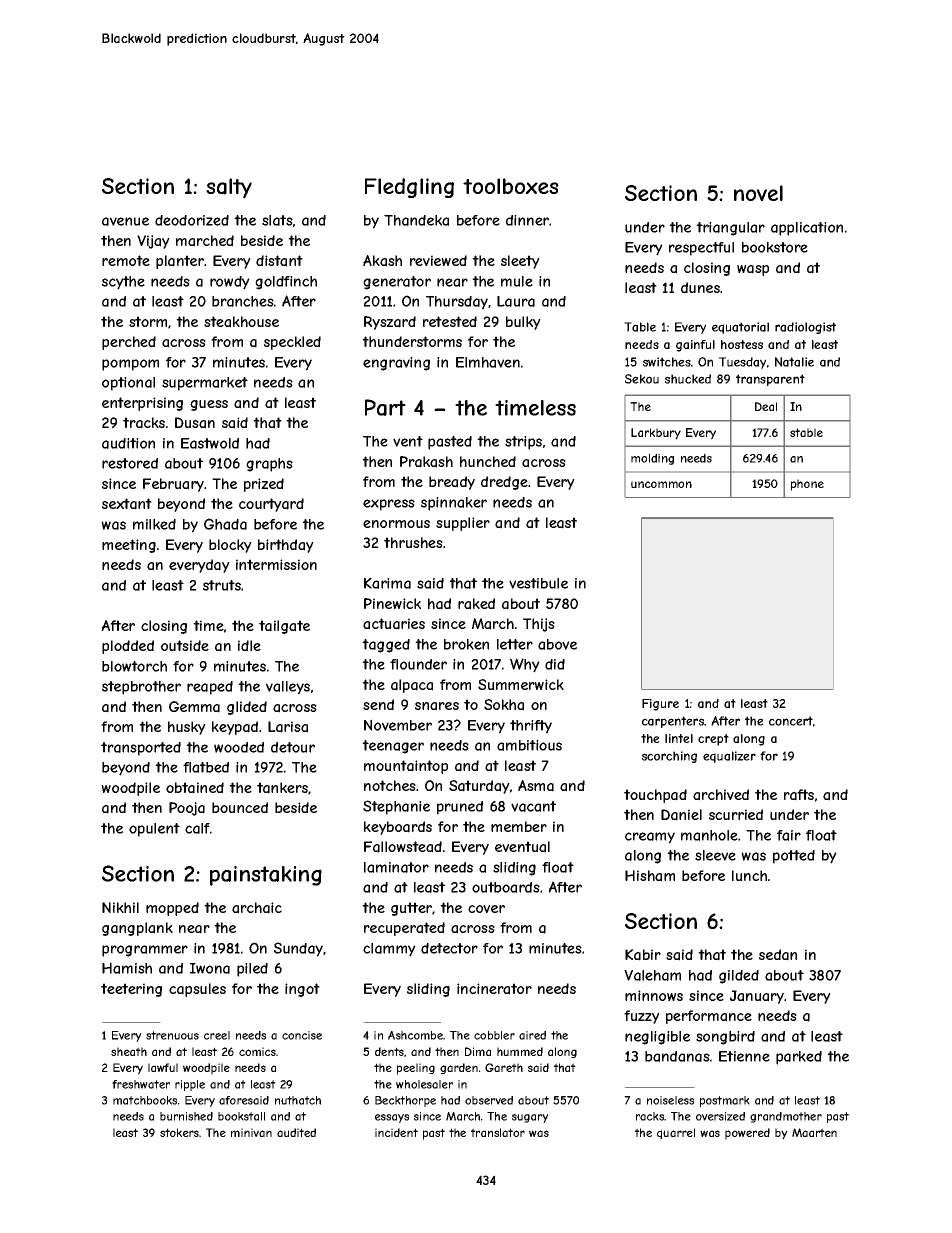 This page has width=952, height=1233. Describe the element at coordinates (230, 283) in the page. I see `rowdy` at that location.
